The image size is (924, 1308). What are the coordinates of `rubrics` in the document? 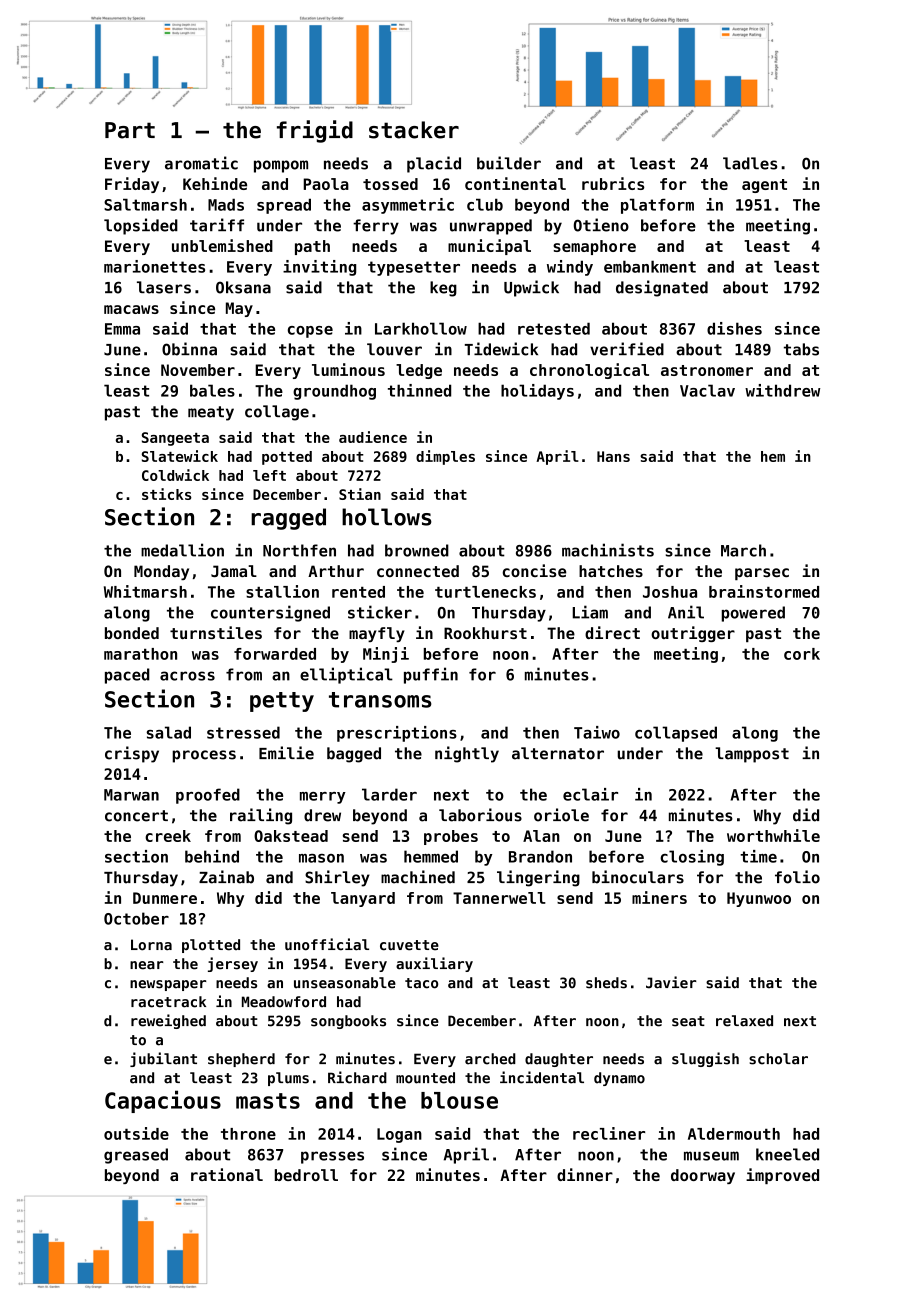 It's located at (613, 183).
